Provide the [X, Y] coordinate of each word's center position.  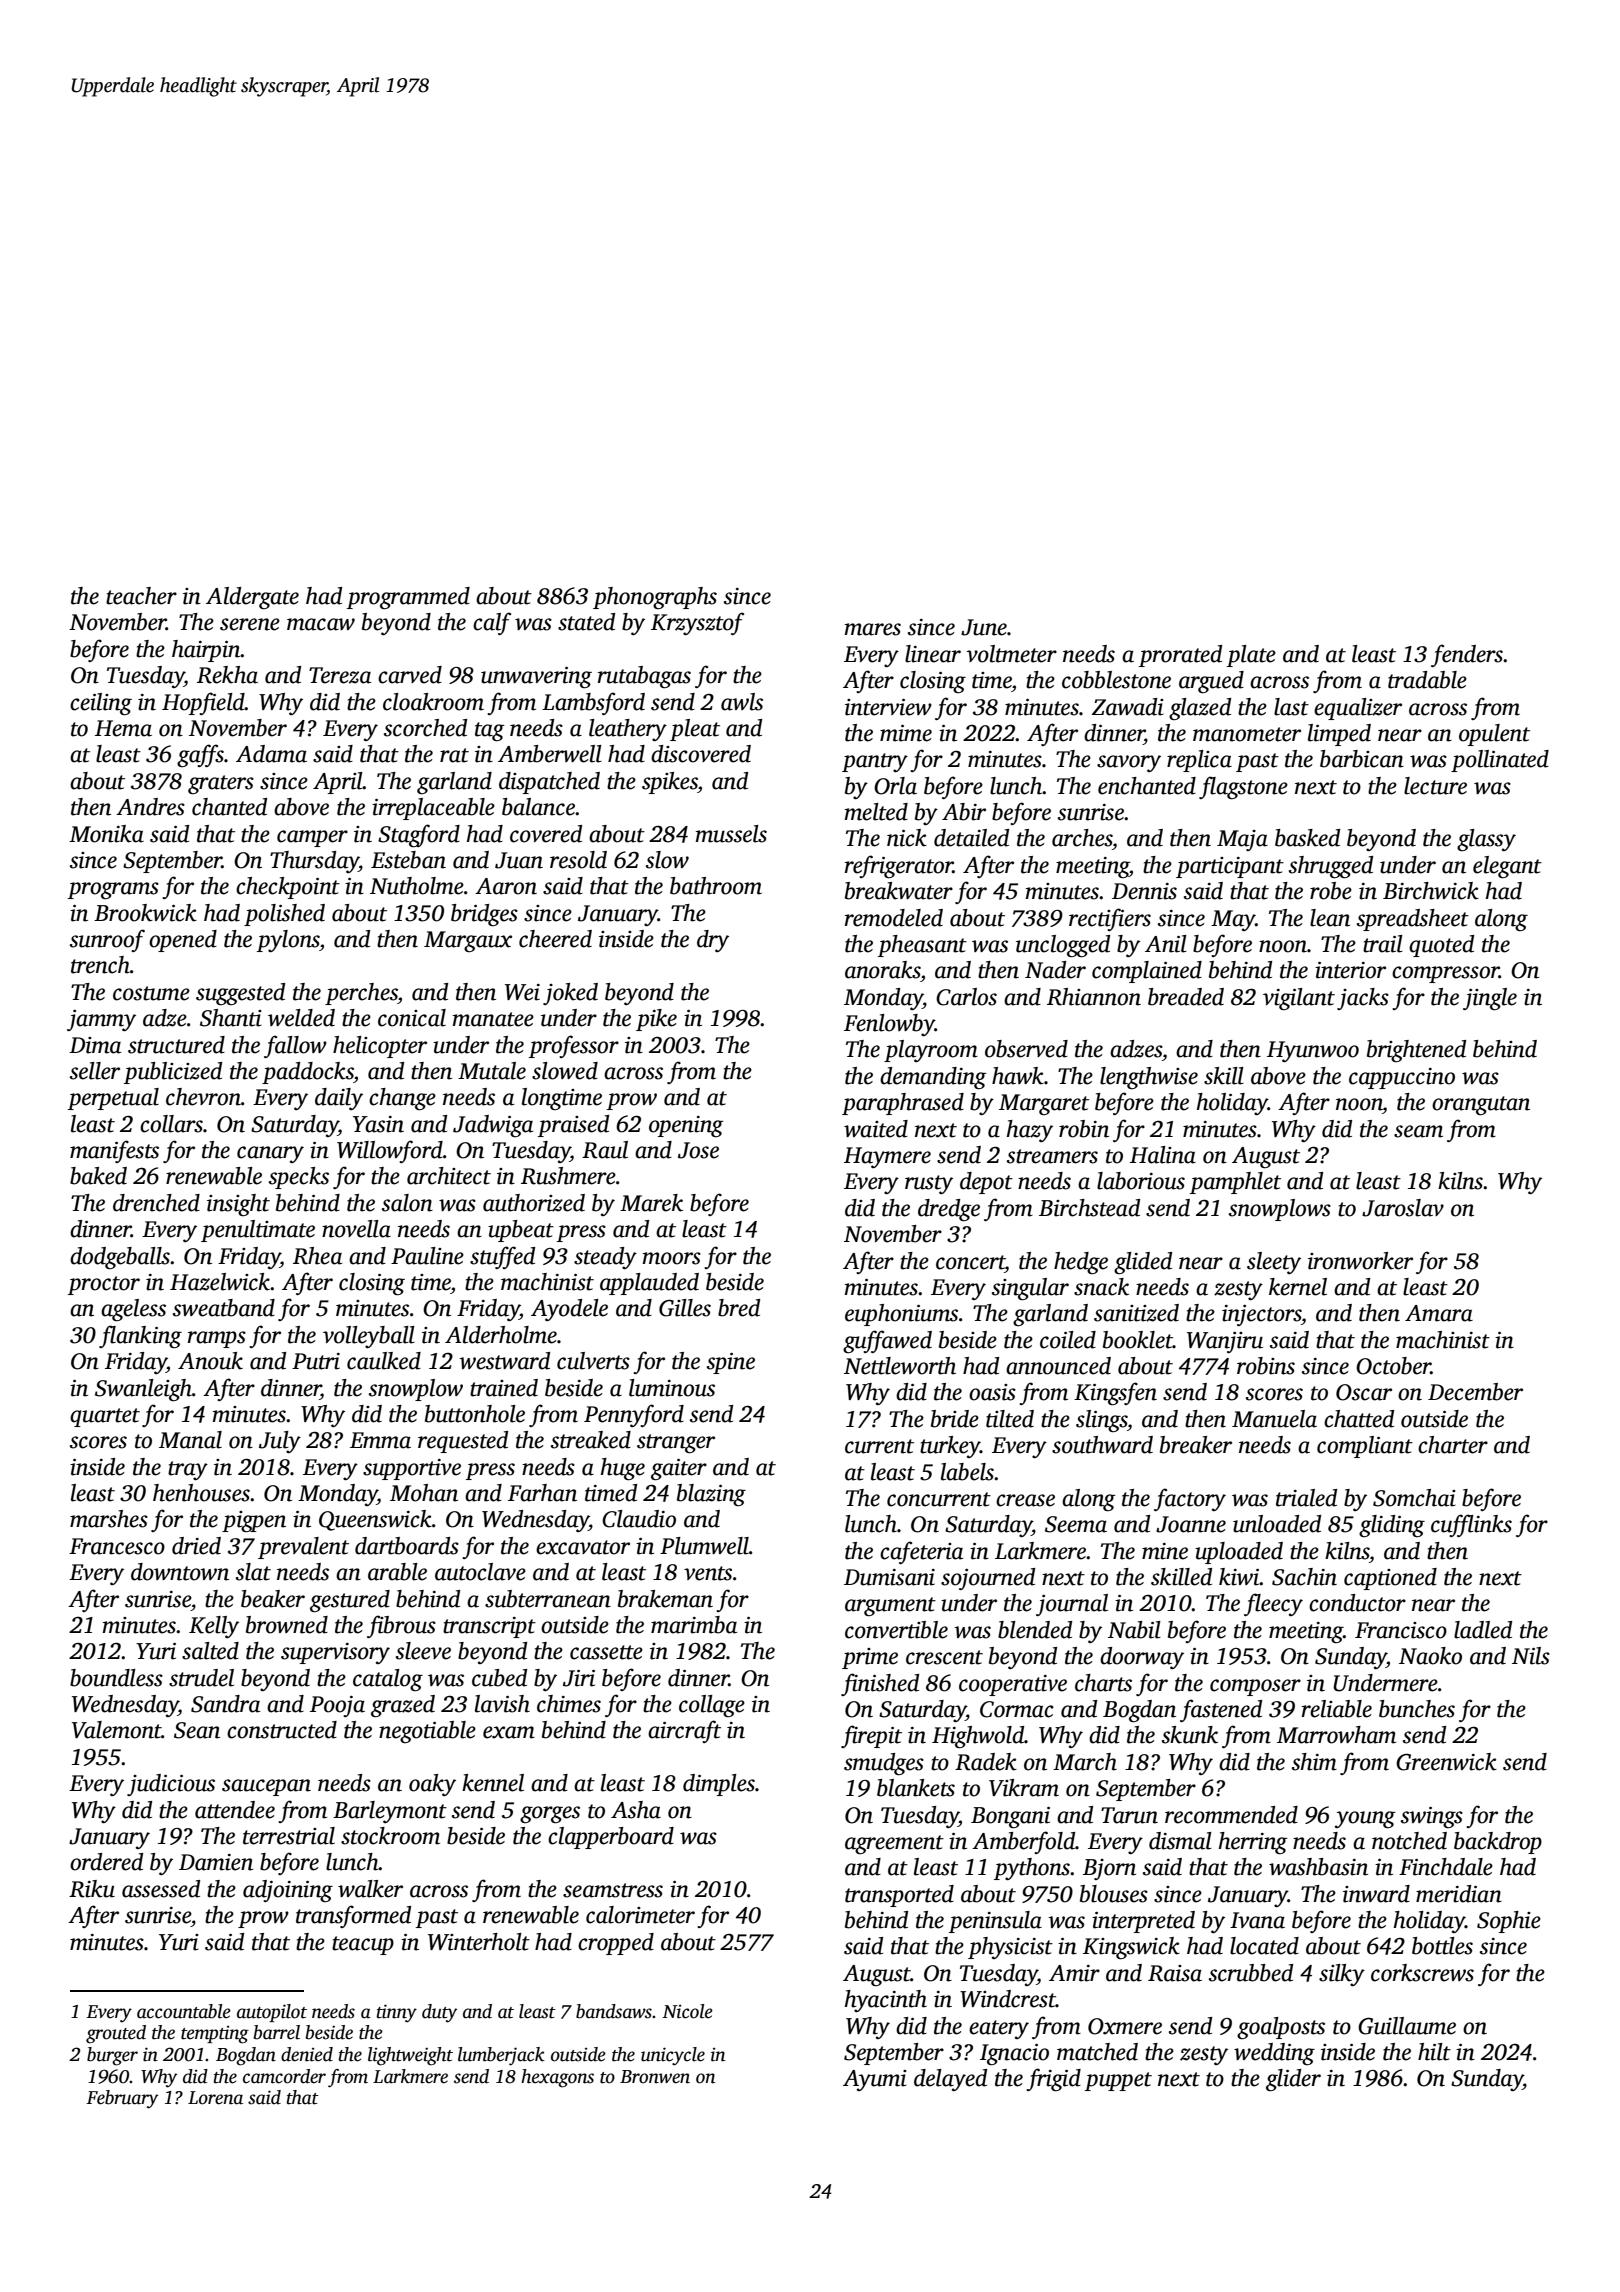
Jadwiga [493, 1126]
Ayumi [875, 2080]
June [984, 627]
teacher [141, 596]
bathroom [716, 886]
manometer [1247, 734]
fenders [1467, 655]
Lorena [215, 2098]
